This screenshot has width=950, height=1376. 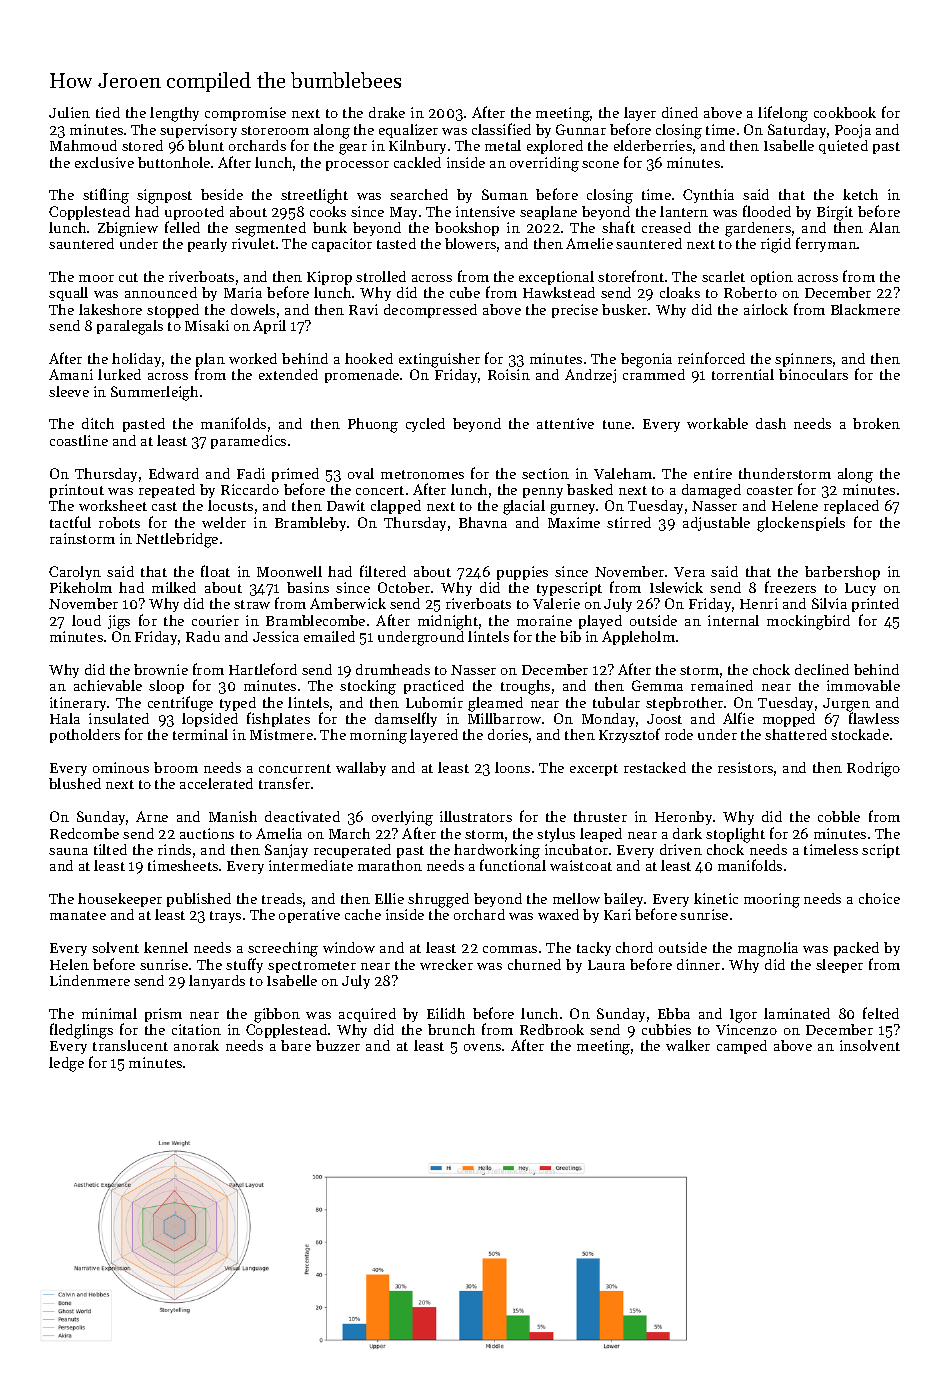 What do you see at coordinates (653, 145) in the screenshot?
I see `elderberries` at bounding box center [653, 145].
